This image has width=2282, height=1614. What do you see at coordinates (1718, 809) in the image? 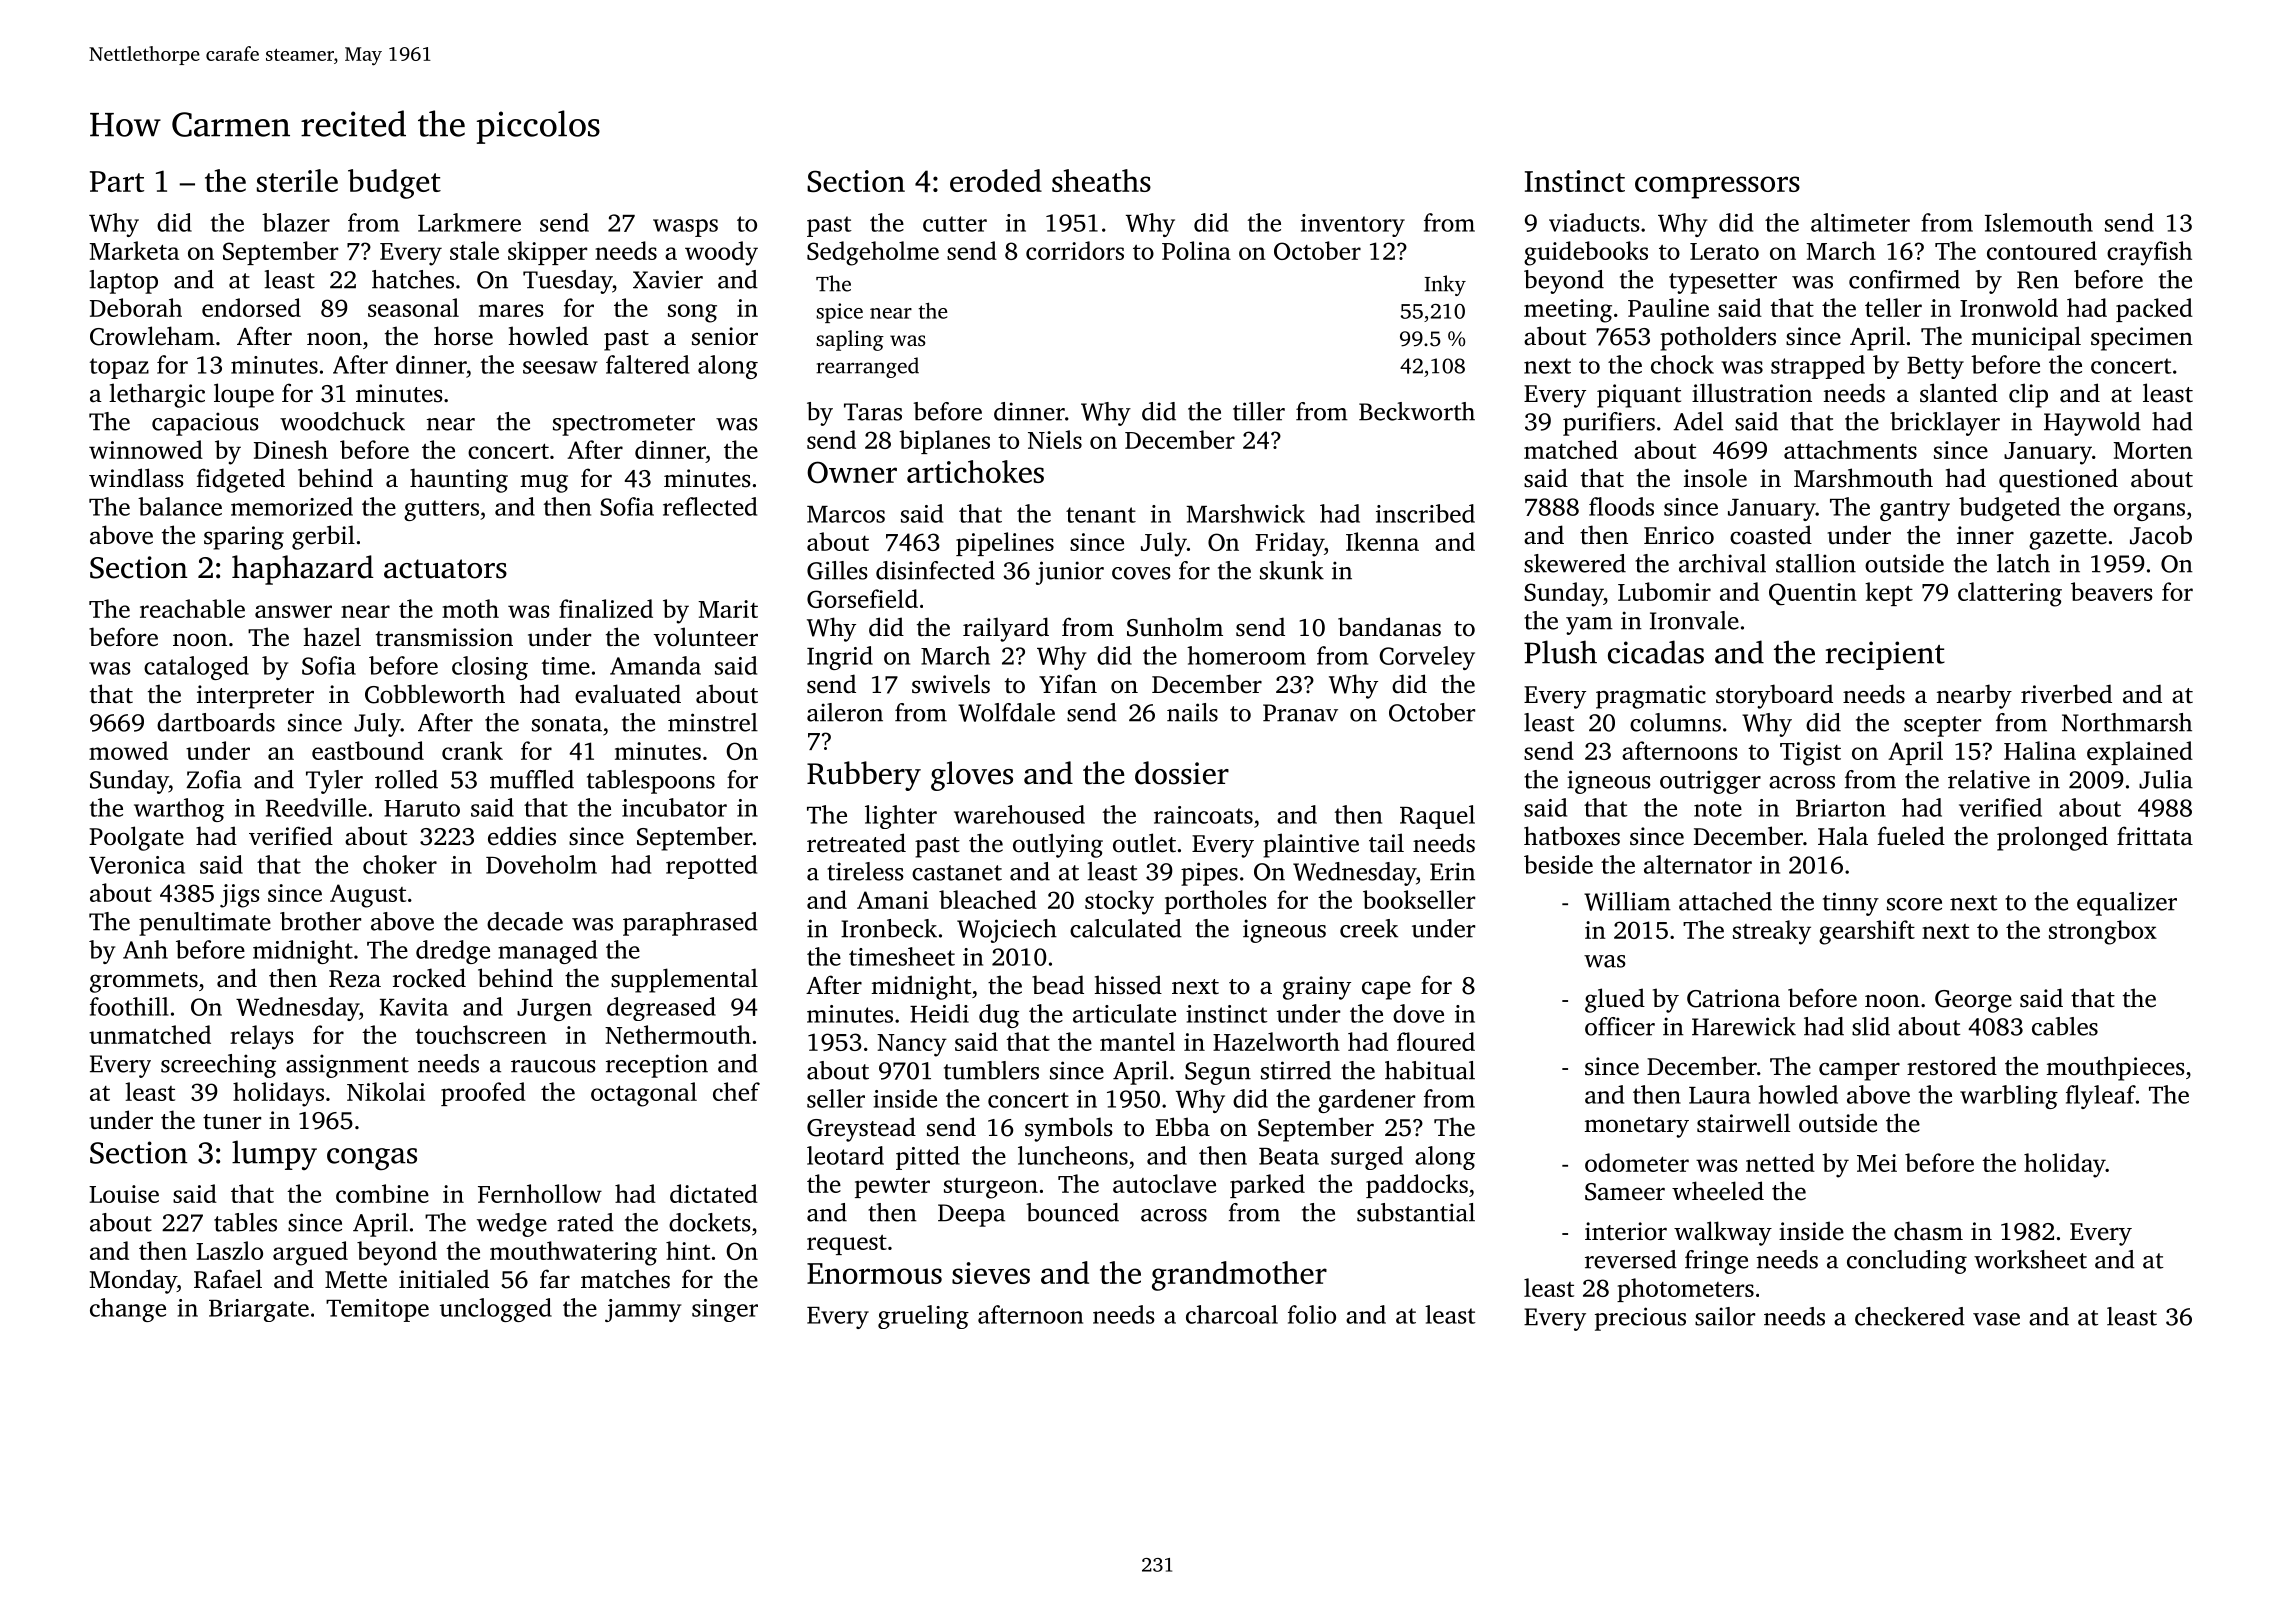
I see `note` at bounding box center [1718, 809].
